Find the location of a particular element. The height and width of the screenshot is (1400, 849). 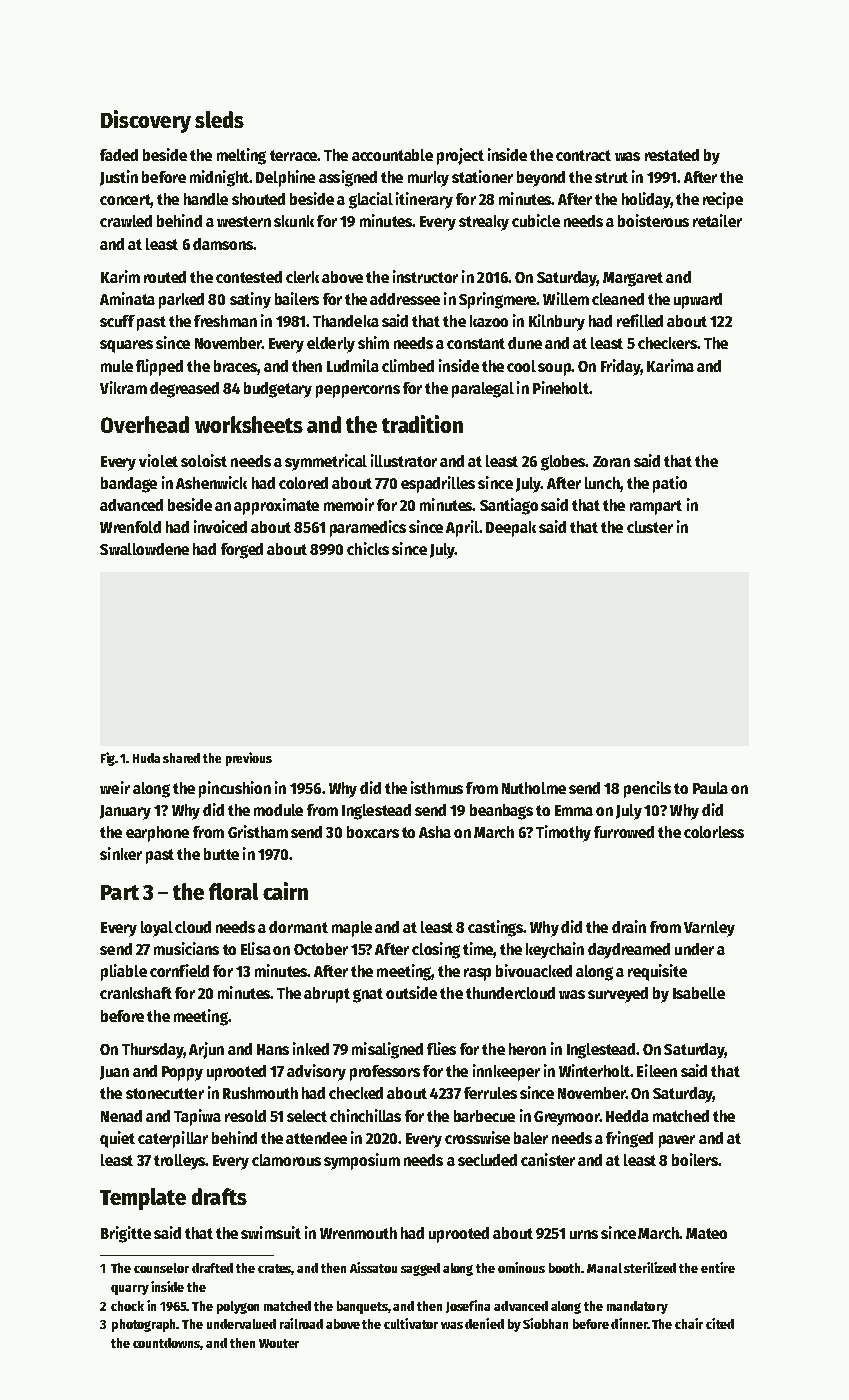

beanbags is located at coordinates (501, 812).
